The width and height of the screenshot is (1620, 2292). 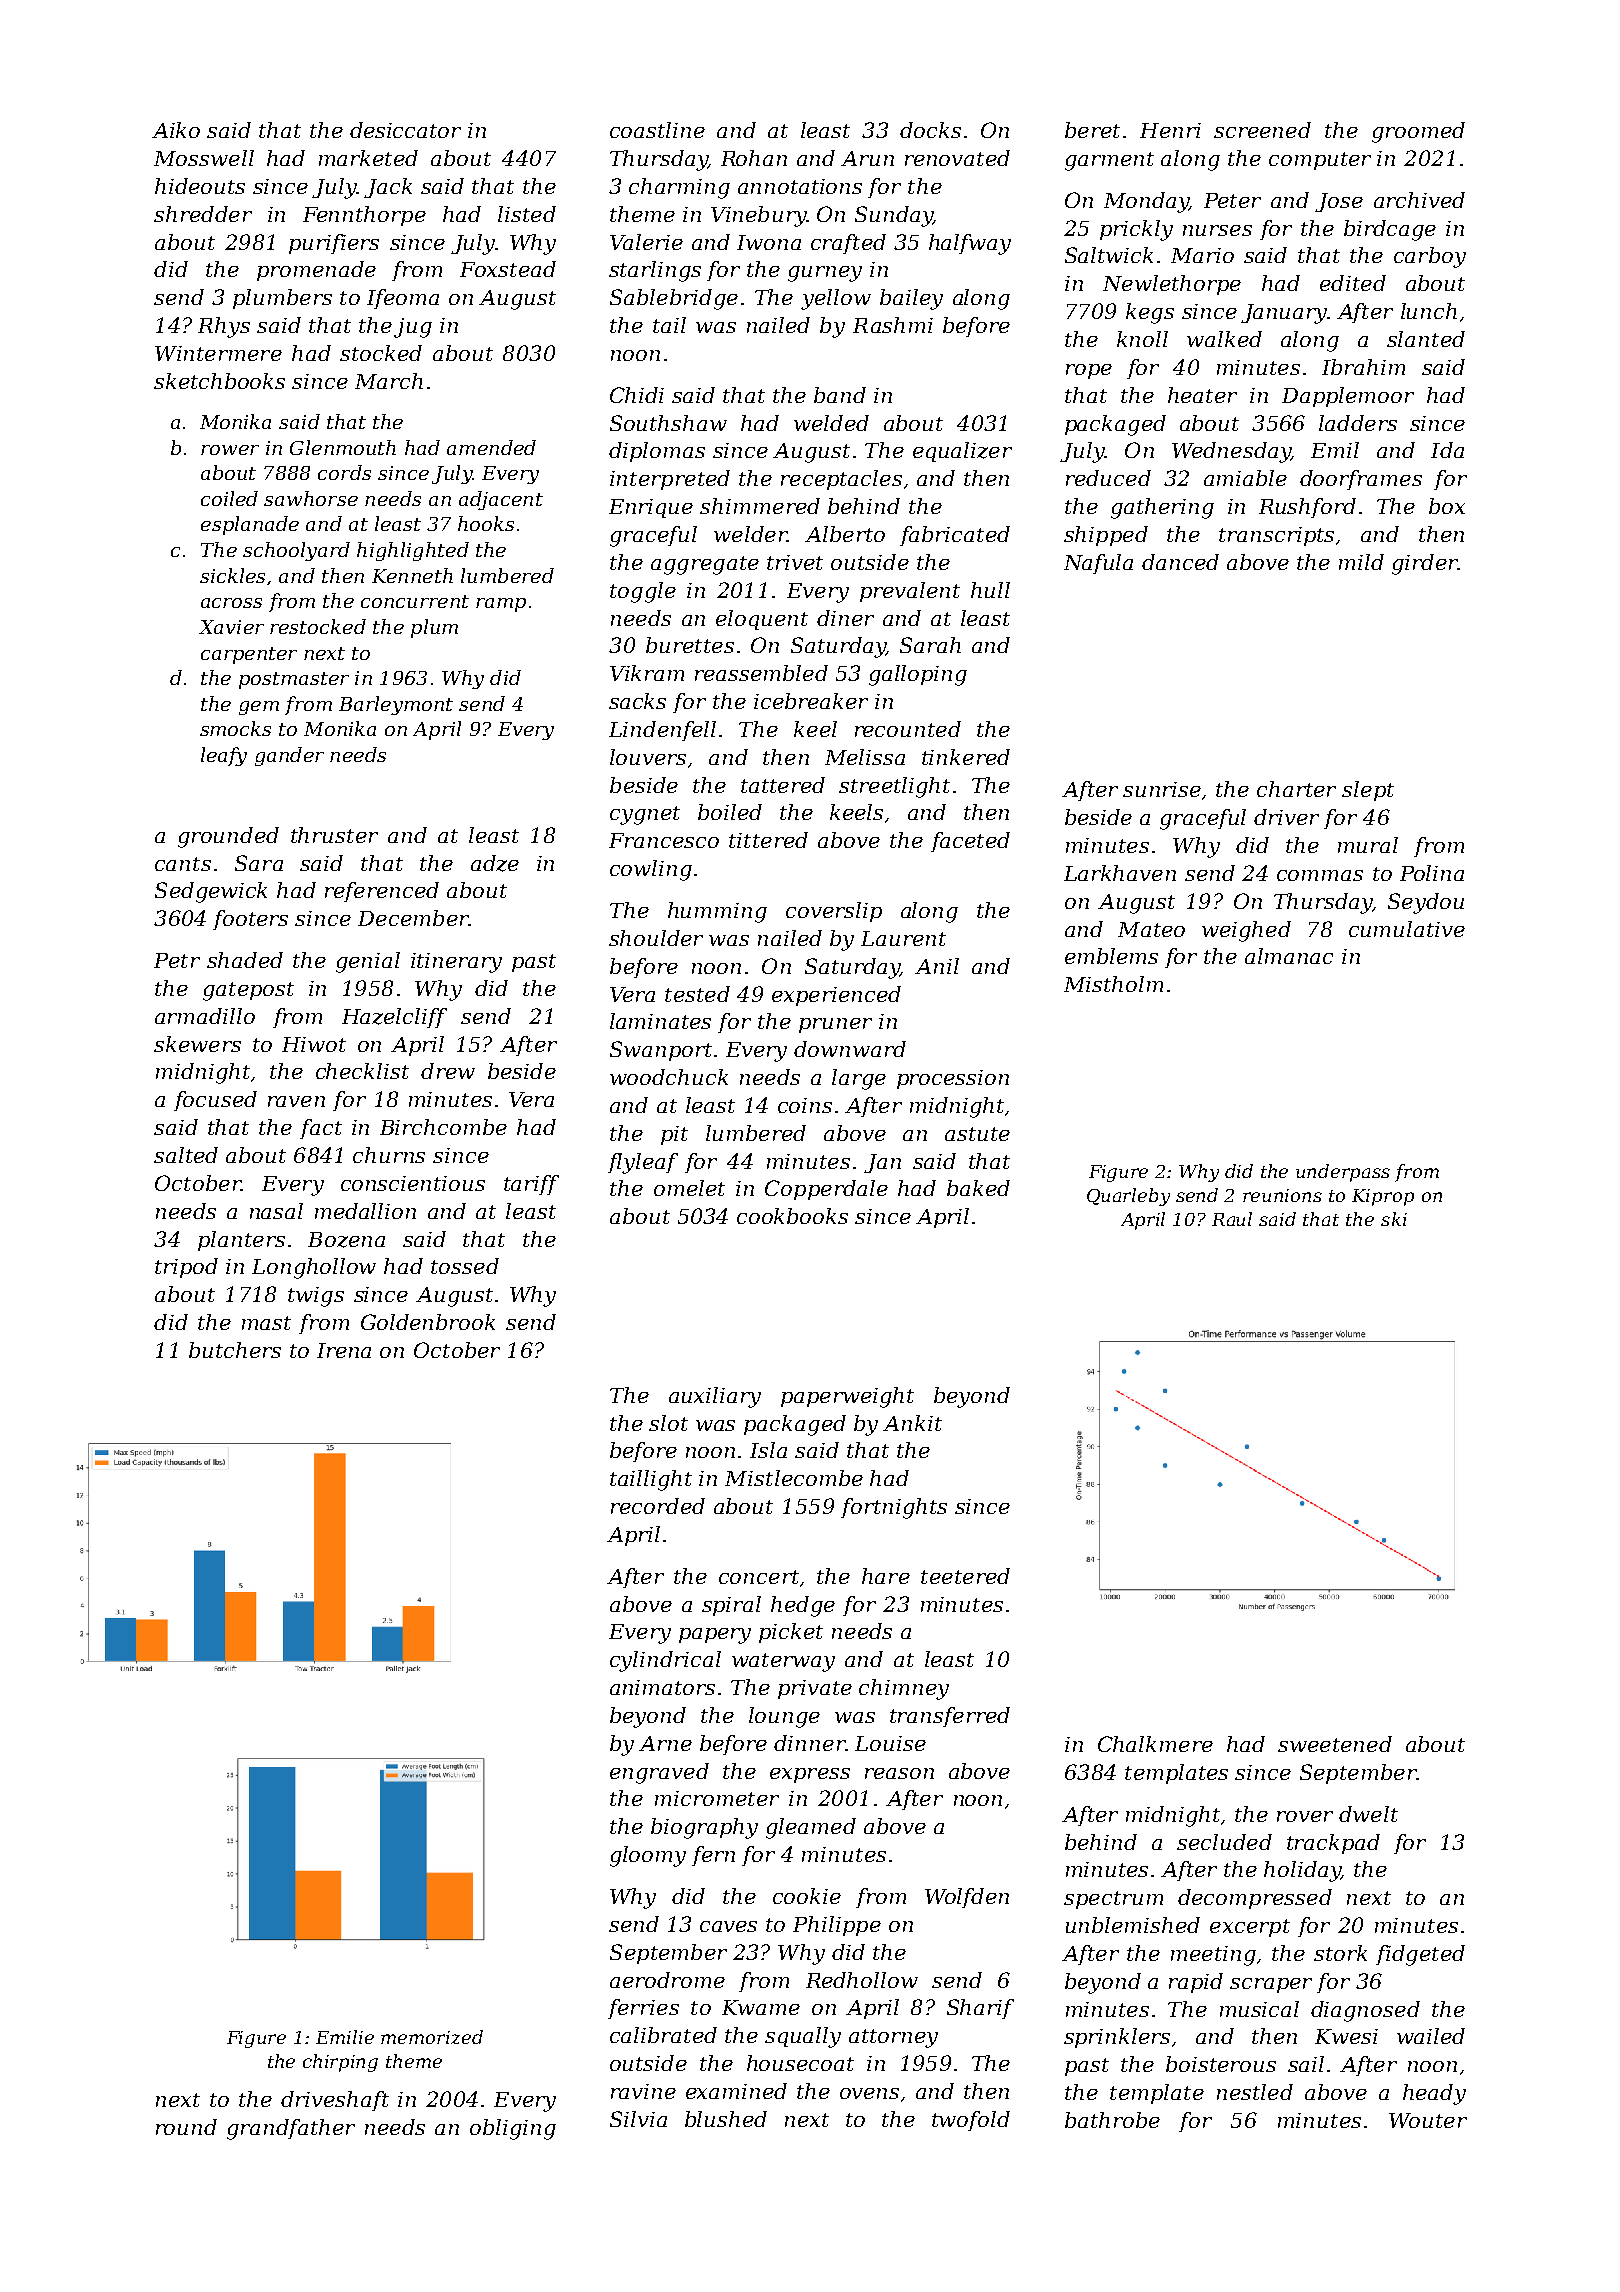 What do you see at coordinates (1092, 130) in the screenshot?
I see `beret` at bounding box center [1092, 130].
